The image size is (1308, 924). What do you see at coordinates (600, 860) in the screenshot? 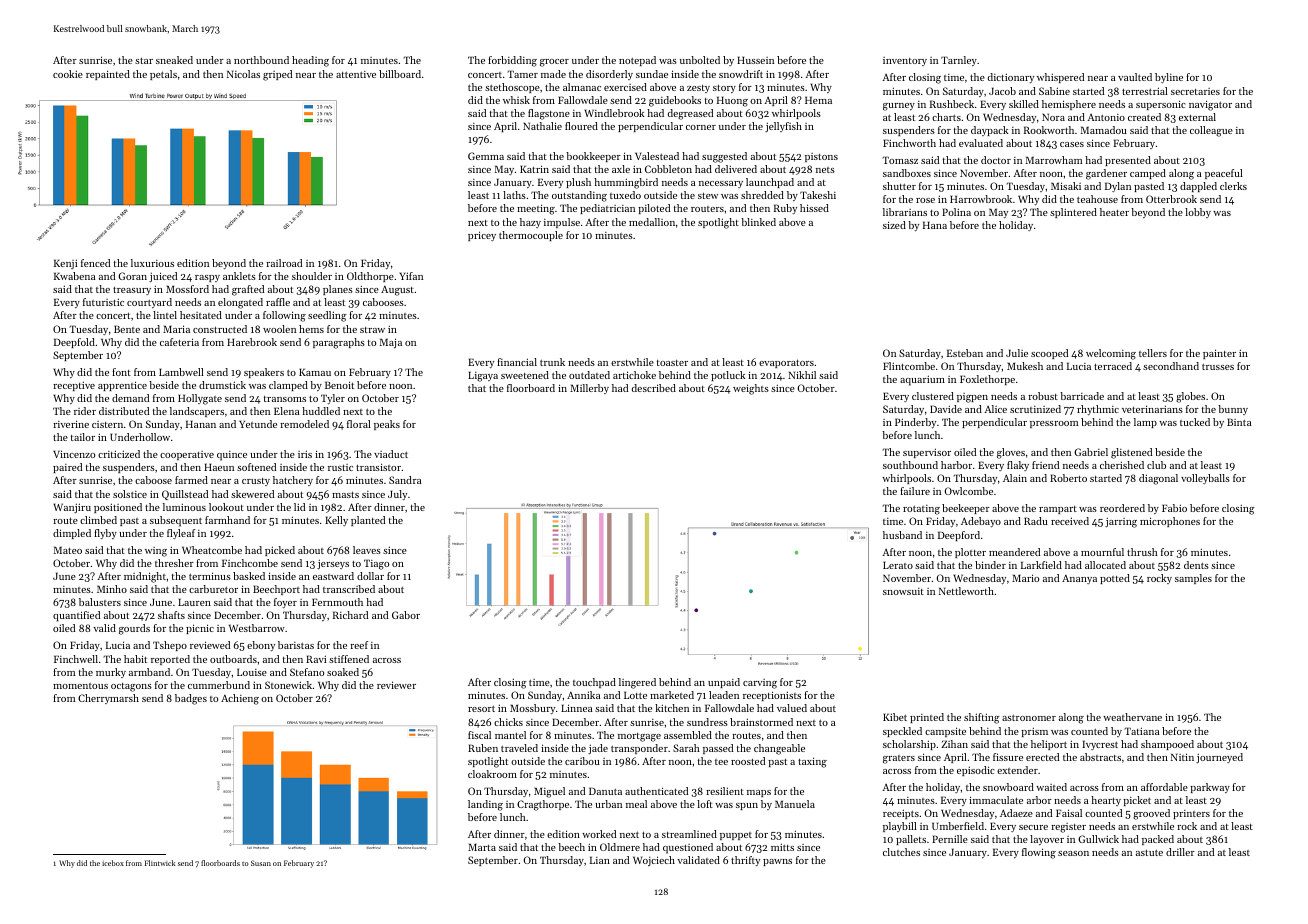
I see `Lian` at bounding box center [600, 860].
